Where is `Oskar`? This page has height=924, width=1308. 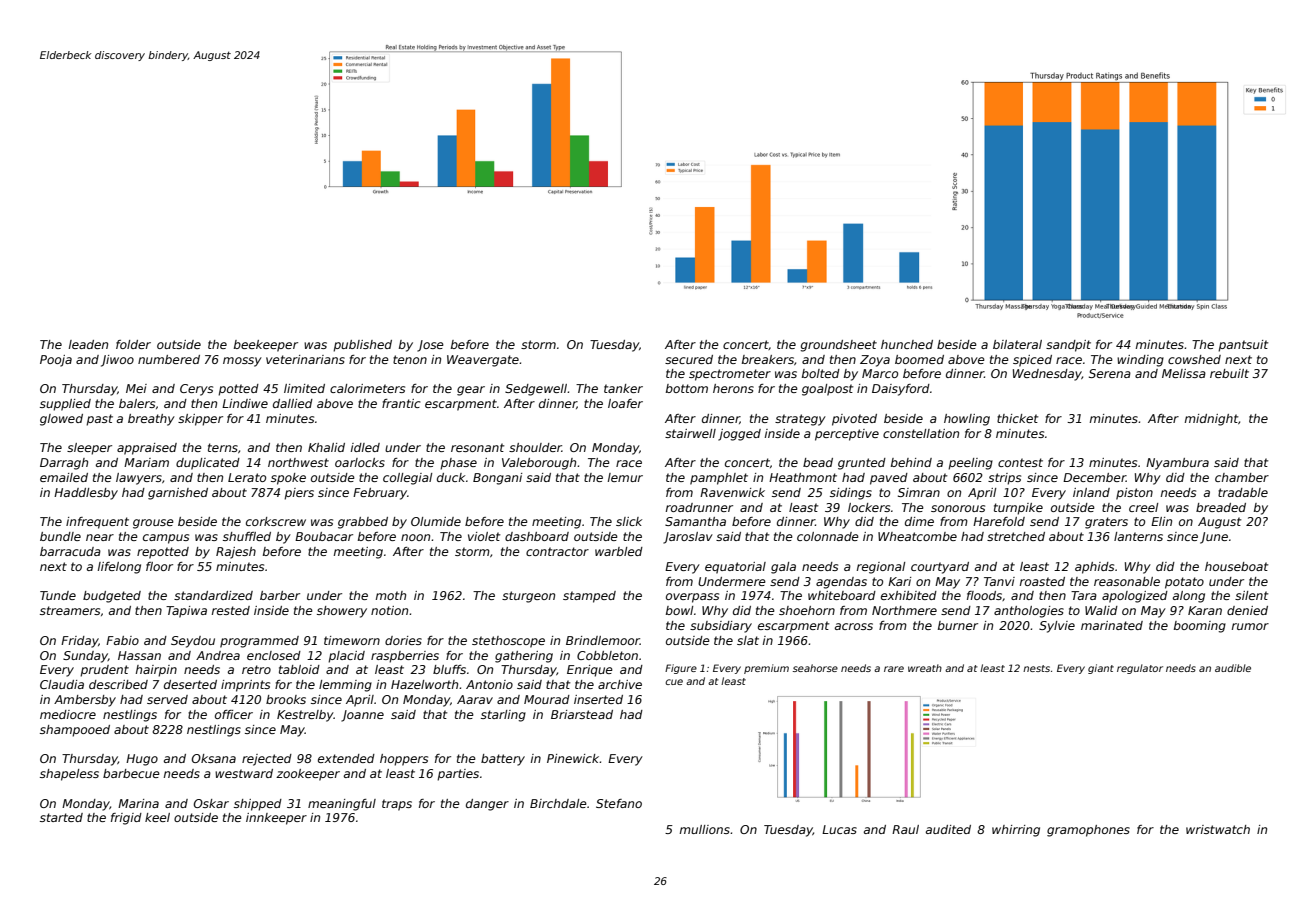 Oskar is located at coordinates (211, 803).
